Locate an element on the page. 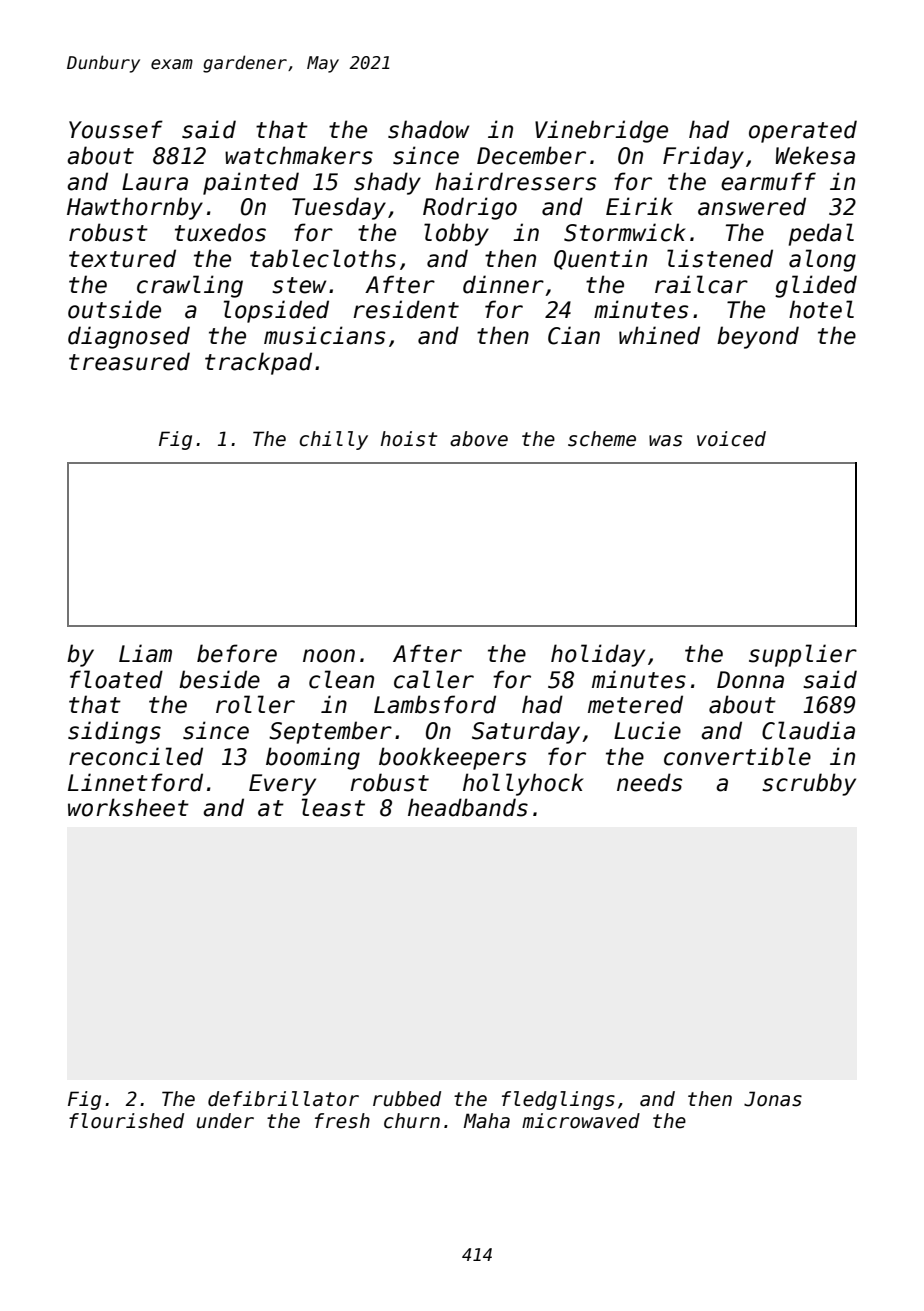  Maha is located at coordinates (487, 1121).
